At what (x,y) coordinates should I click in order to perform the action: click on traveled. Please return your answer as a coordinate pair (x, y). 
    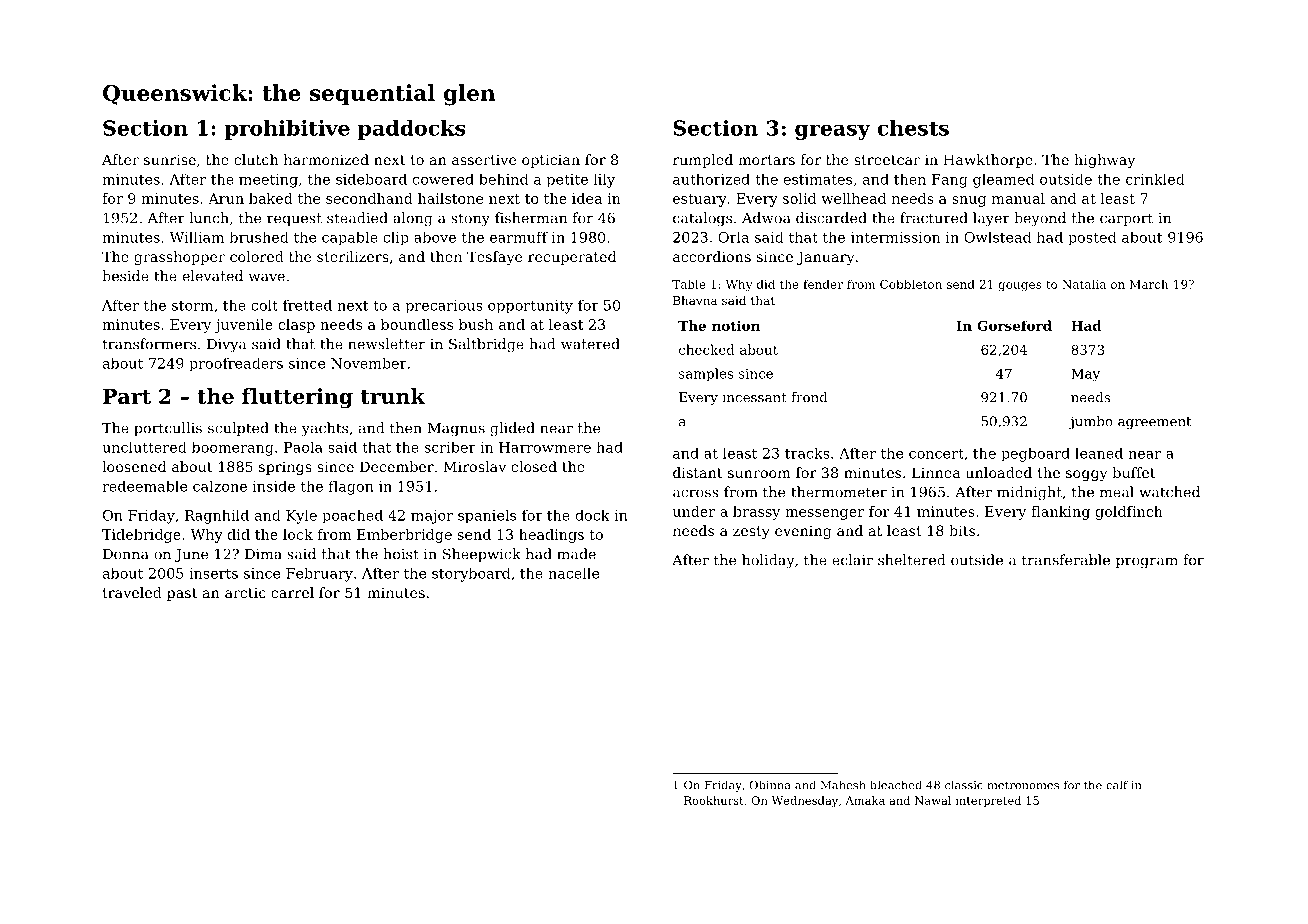
    Looking at the image, I should click on (132, 592).
